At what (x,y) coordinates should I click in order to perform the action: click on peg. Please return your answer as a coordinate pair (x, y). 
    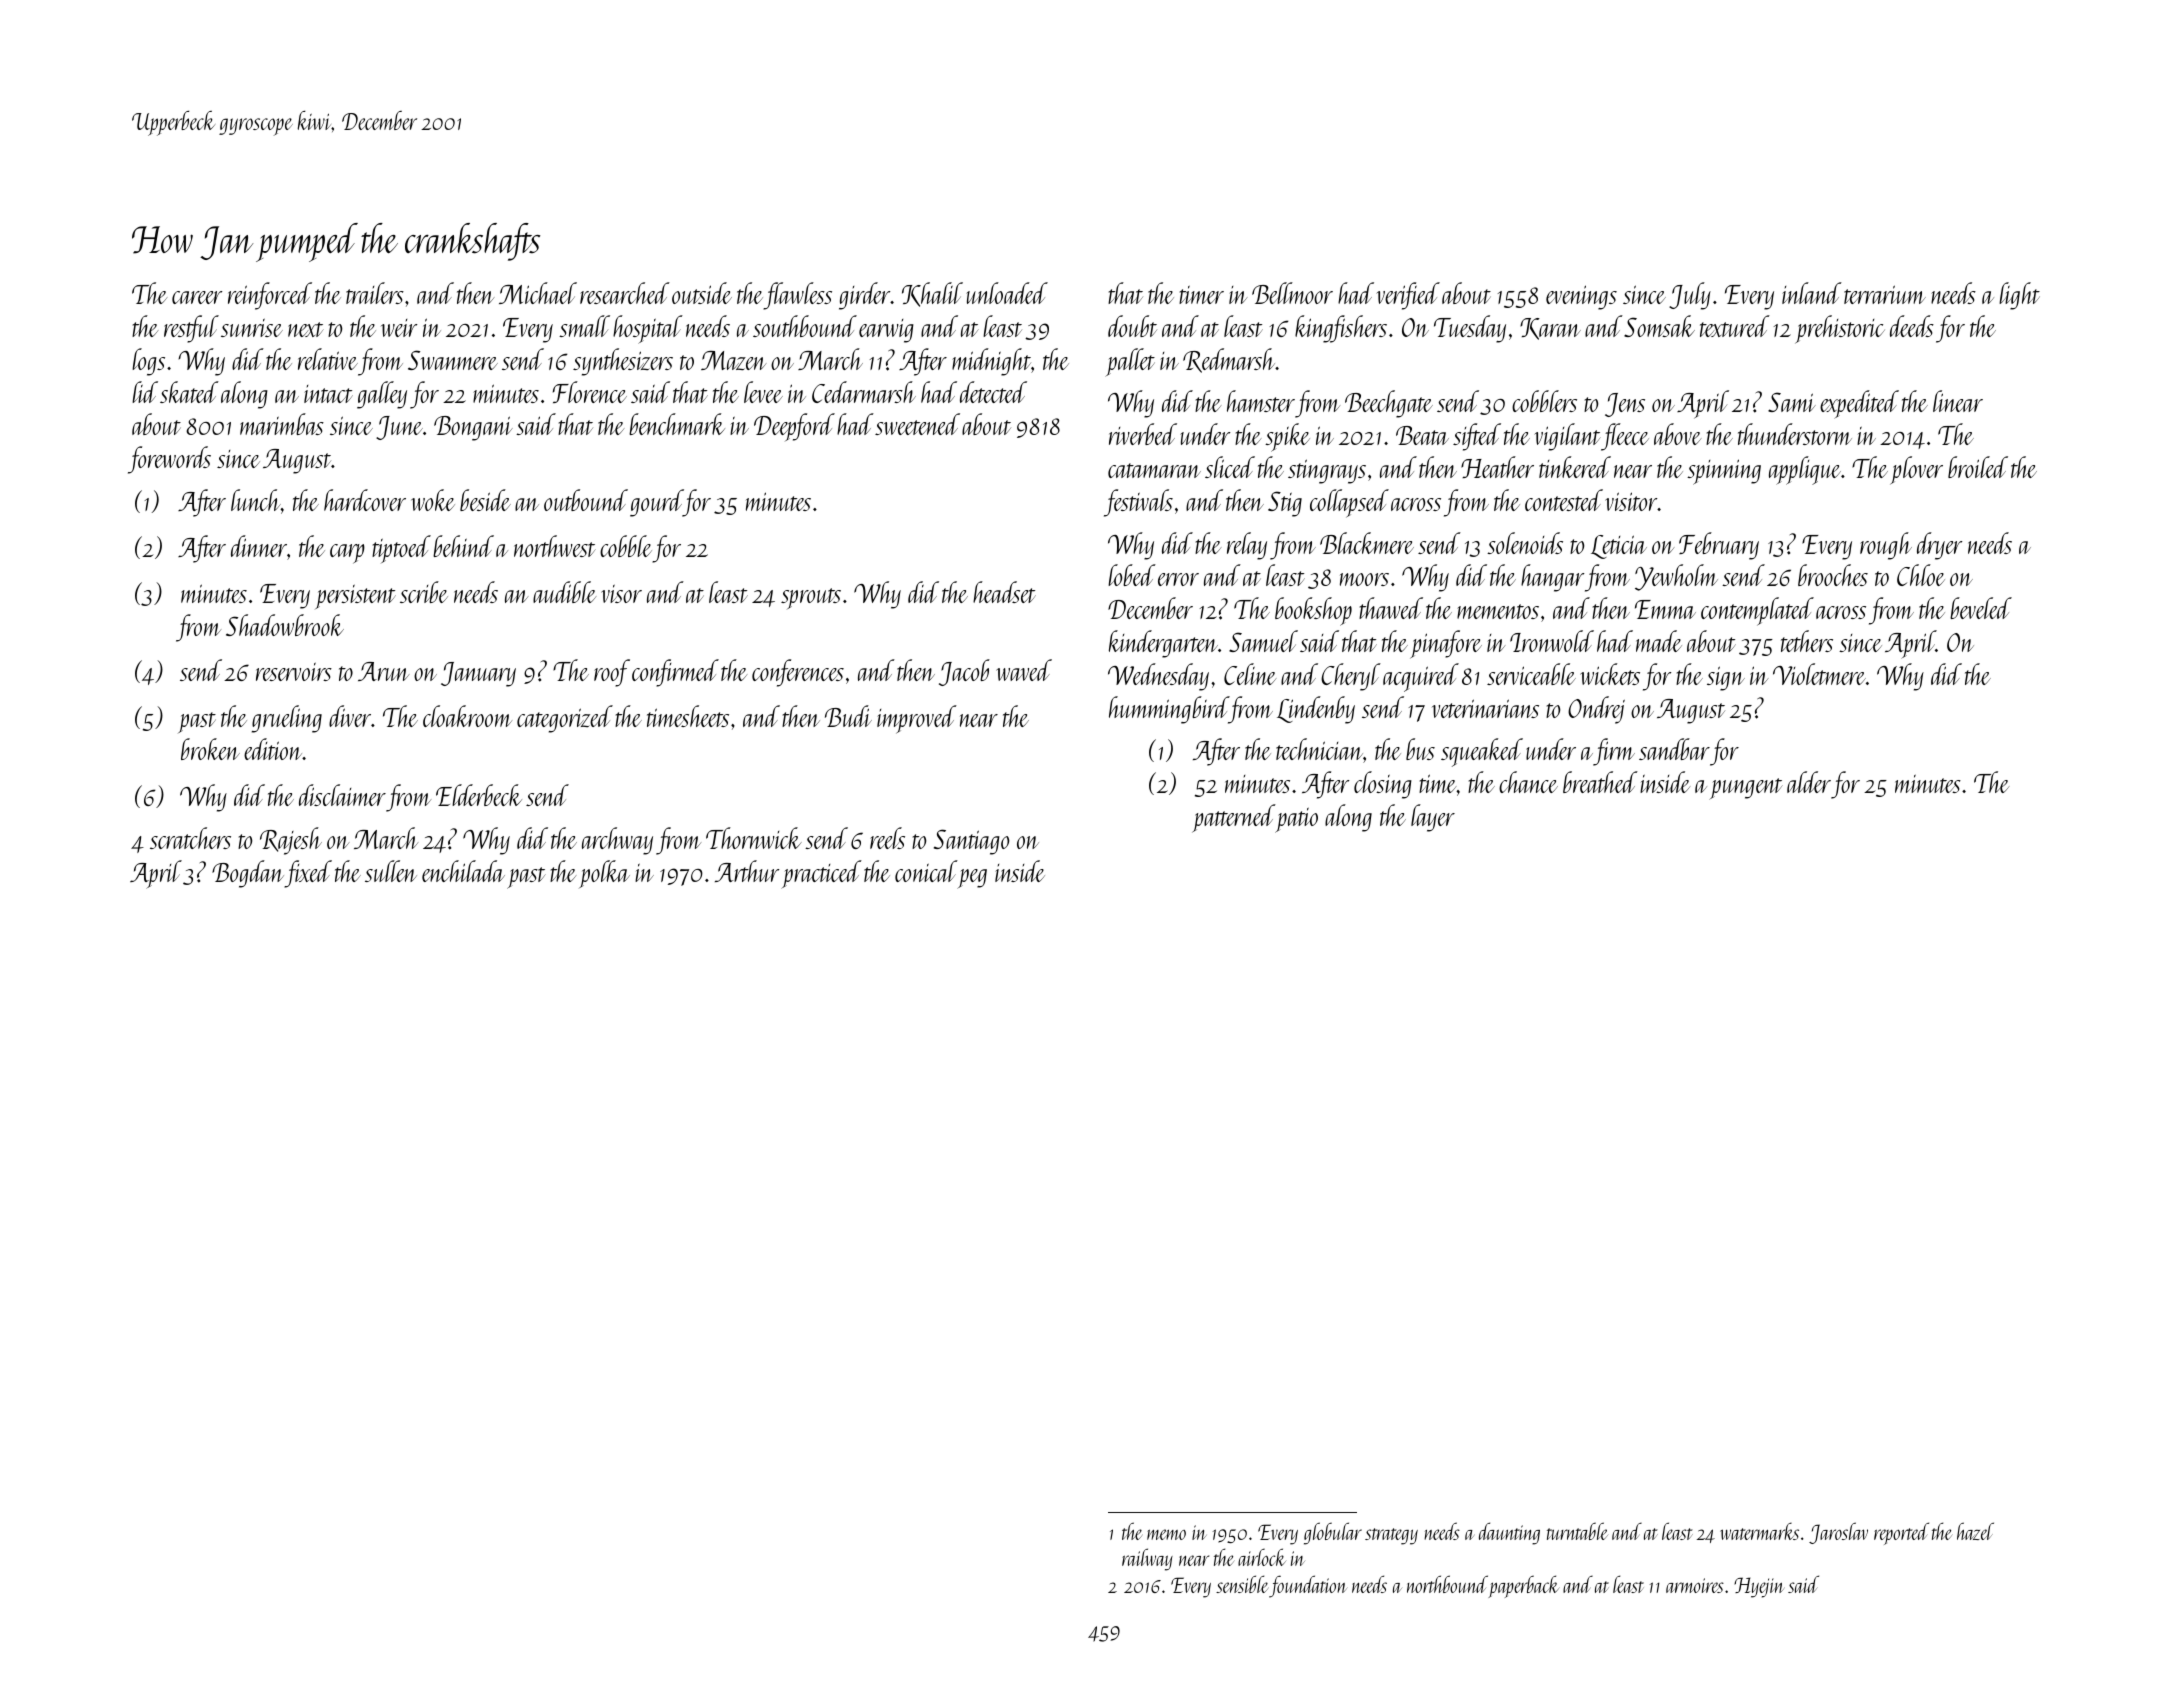
    Looking at the image, I should click on (972, 878).
